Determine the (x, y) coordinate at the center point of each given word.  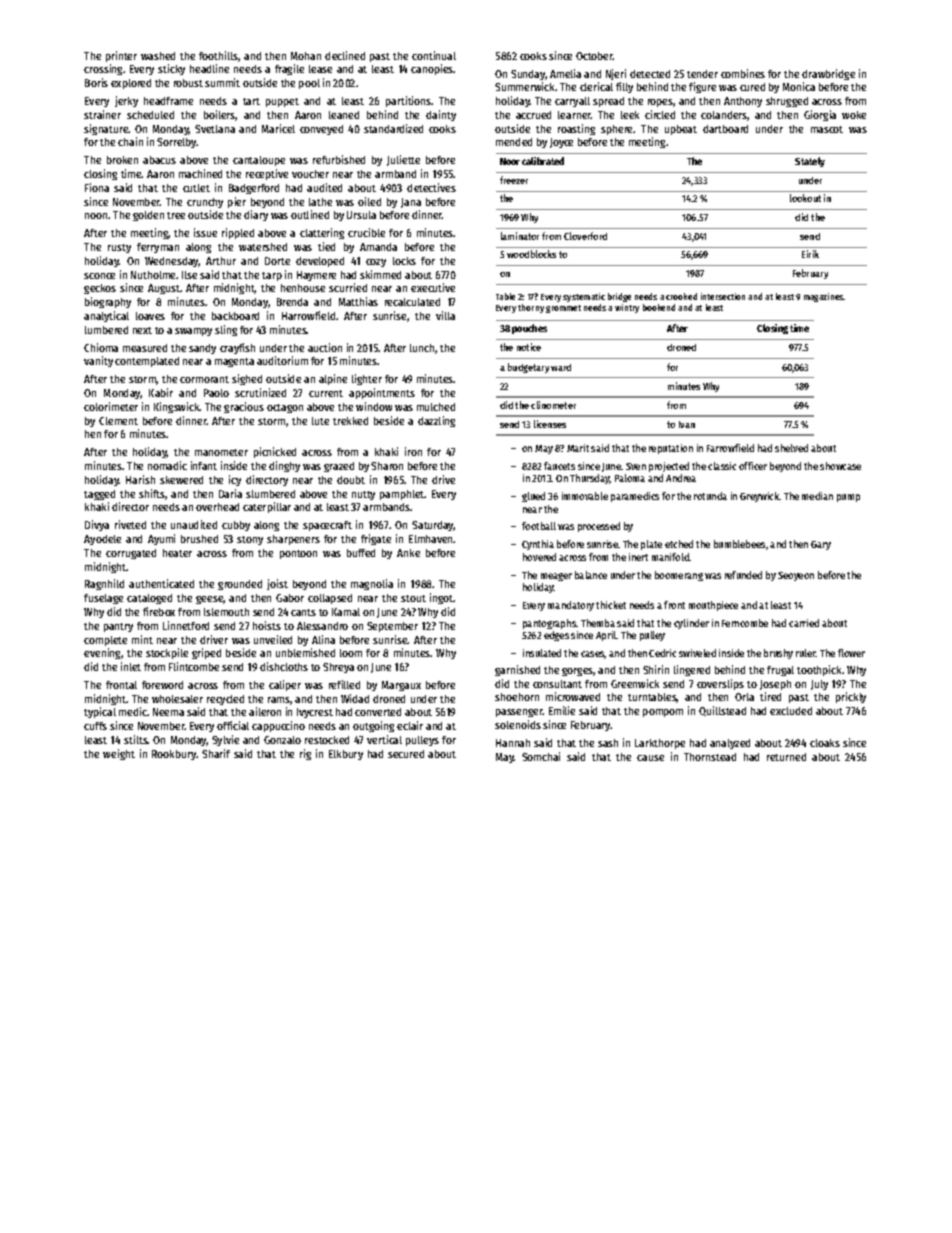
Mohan (306, 56)
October (594, 56)
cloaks (825, 743)
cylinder (691, 624)
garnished (517, 670)
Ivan (687, 424)
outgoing (373, 726)
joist (277, 584)
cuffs (95, 726)
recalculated (412, 302)
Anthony (743, 102)
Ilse (189, 275)
